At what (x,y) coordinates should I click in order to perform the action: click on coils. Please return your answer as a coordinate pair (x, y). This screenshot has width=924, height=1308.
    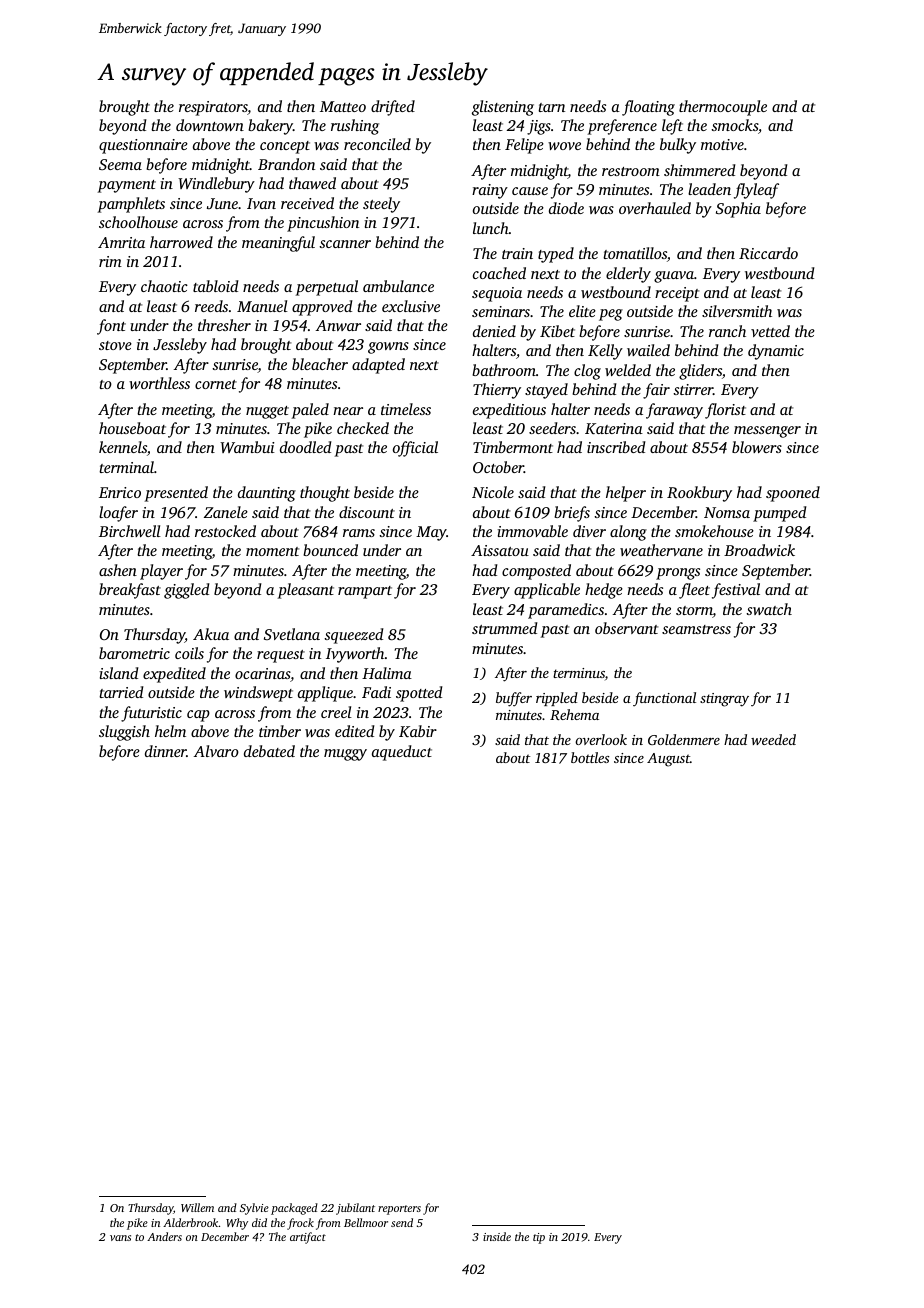
    Looking at the image, I should click on (189, 653).
